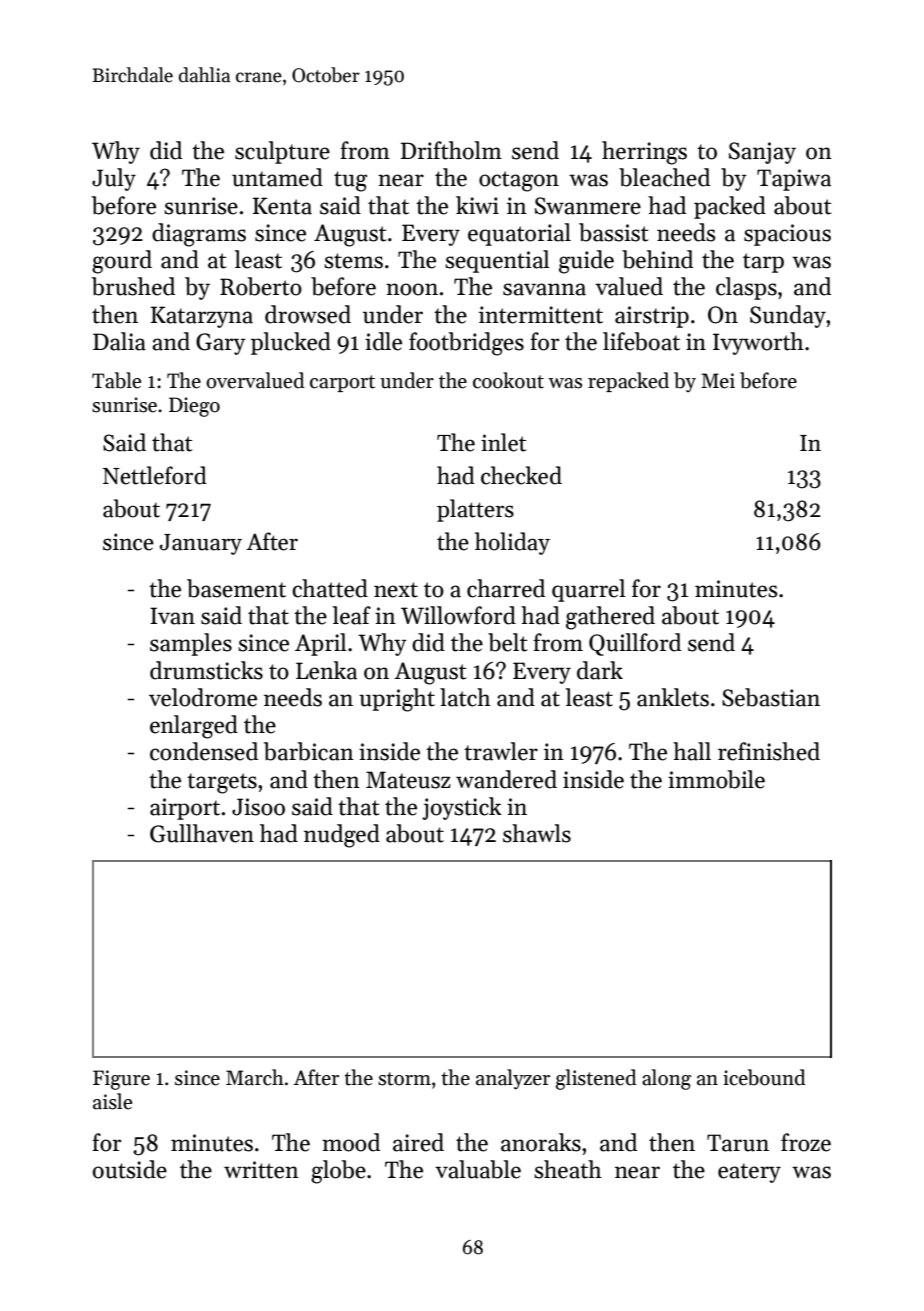 This screenshot has width=924, height=1311. What do you see at coordinates (114, 179) in the screenshot?
I see `July` at bounding box center [114, 179].
